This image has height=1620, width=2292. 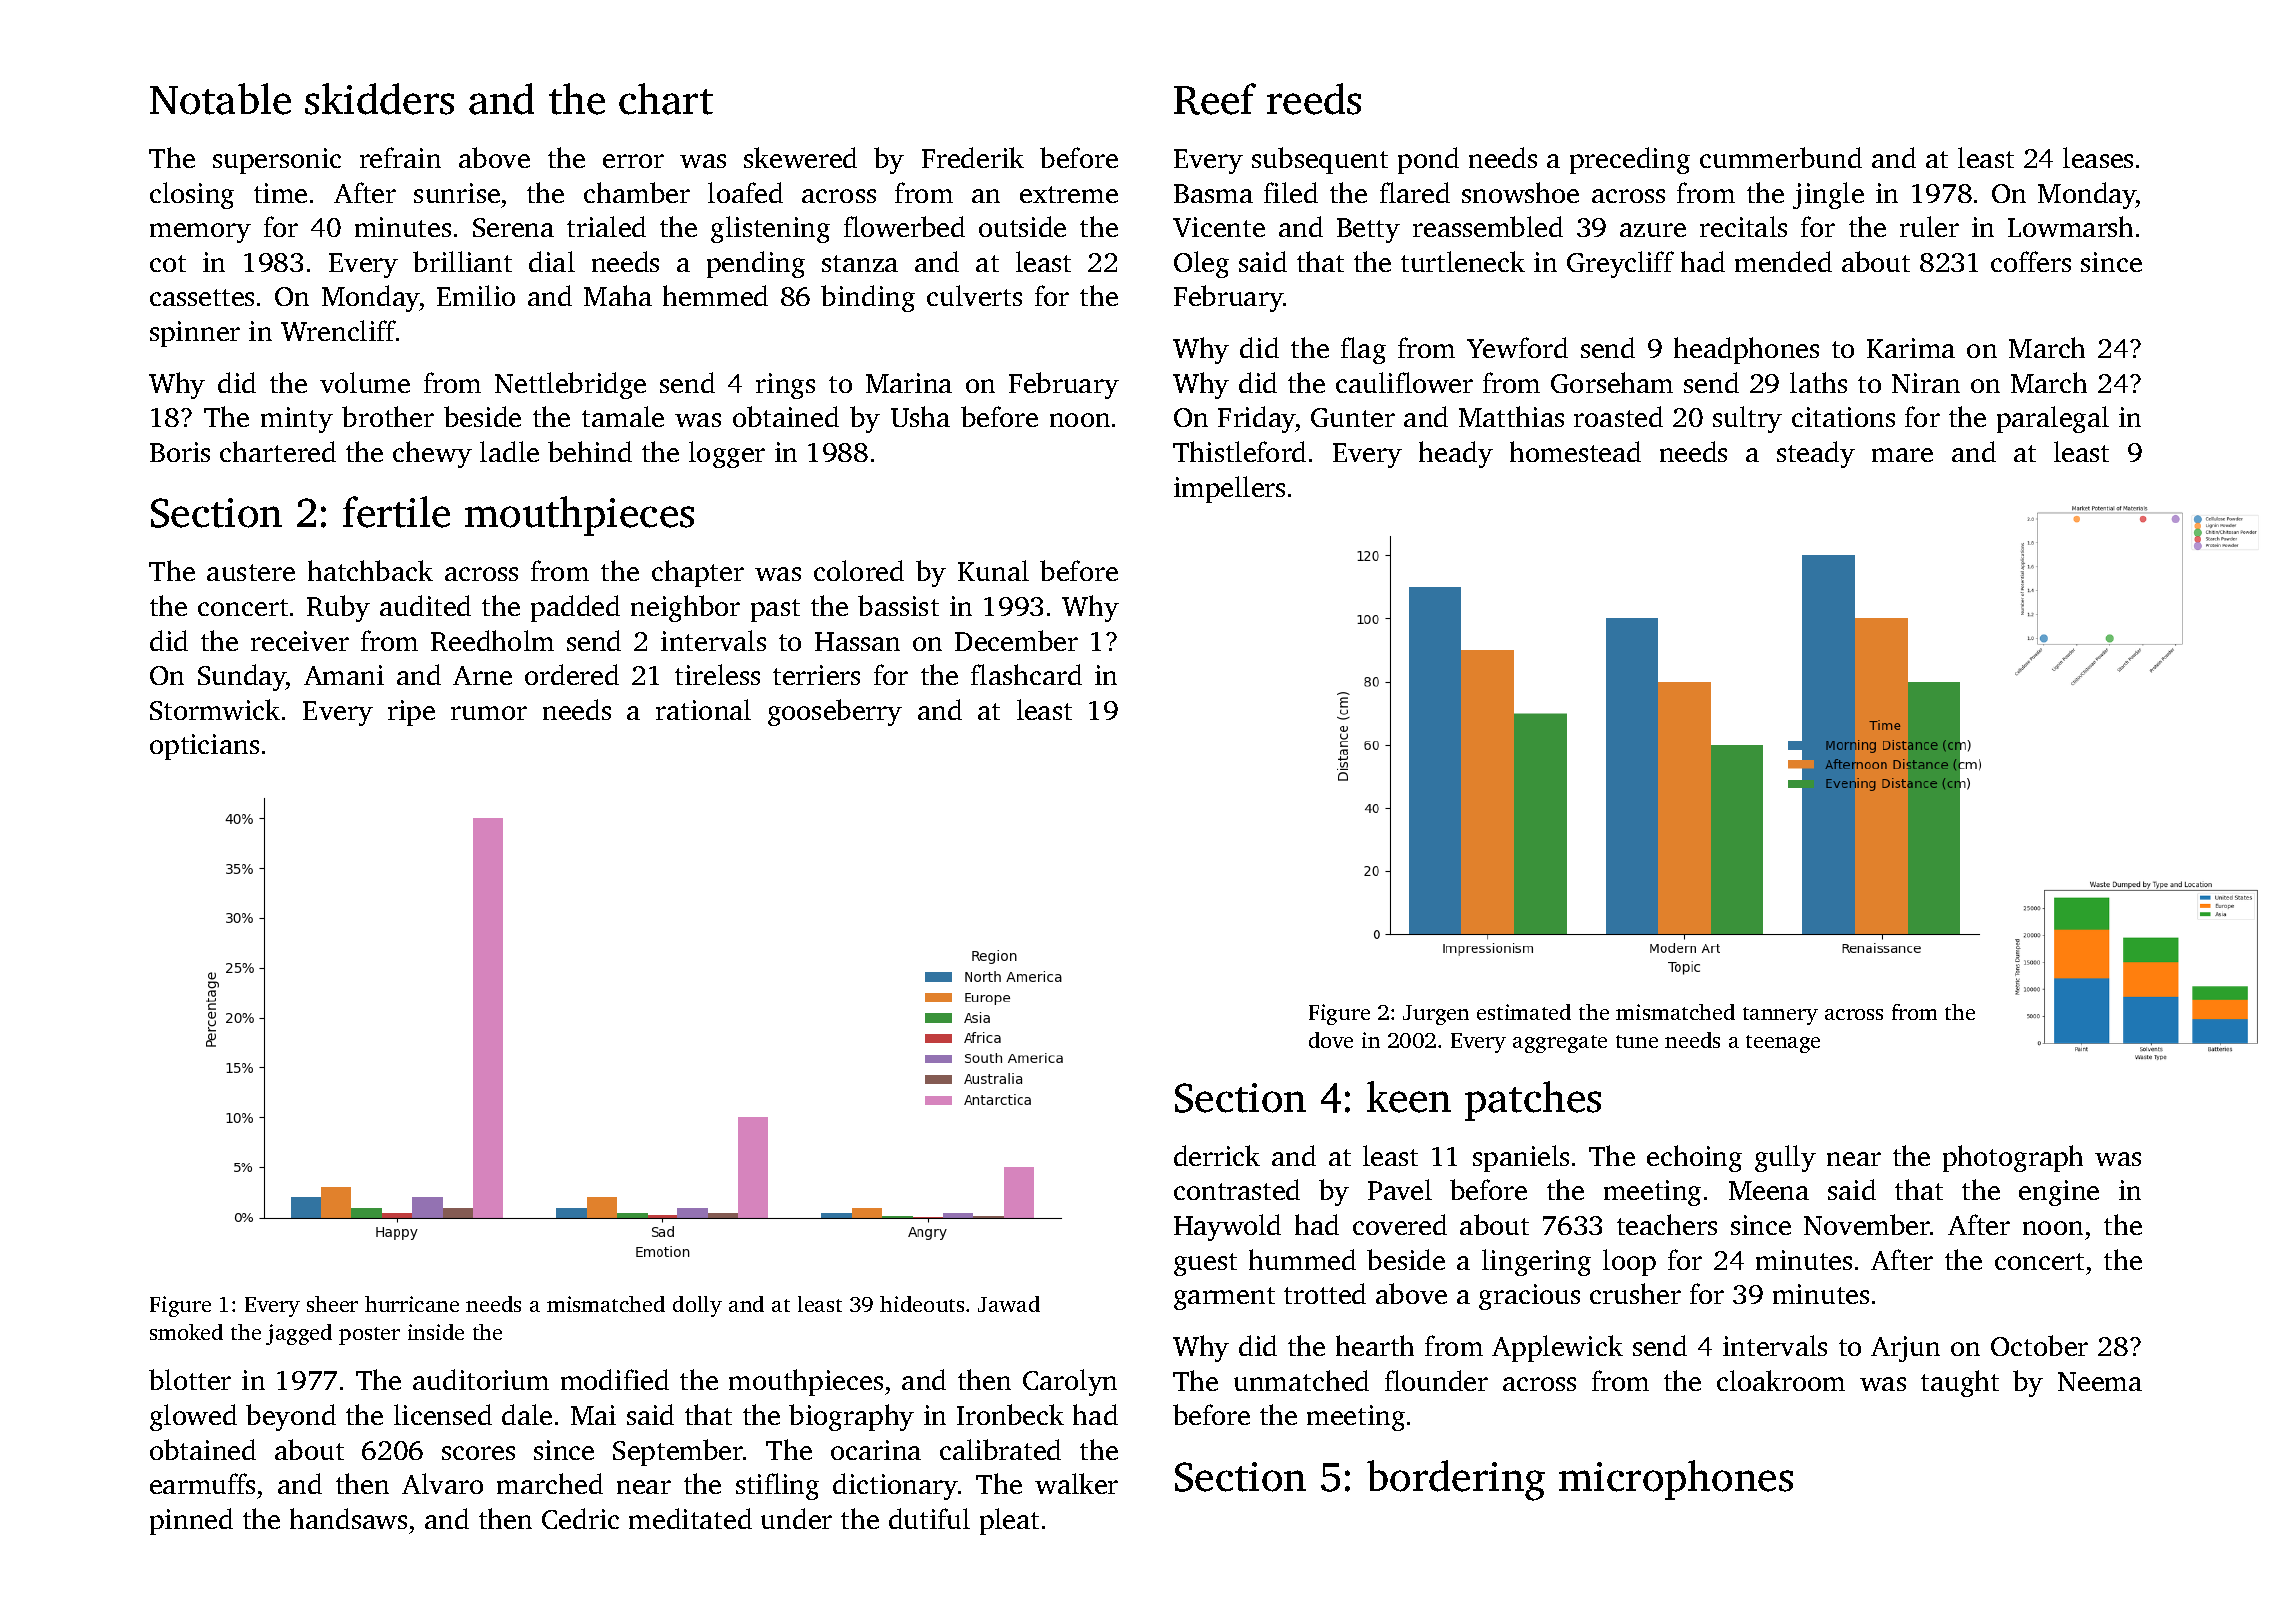 What do you see at coordinates (2098, 157) in the image?
I see `leases` at bounding box center [2098, 157].
